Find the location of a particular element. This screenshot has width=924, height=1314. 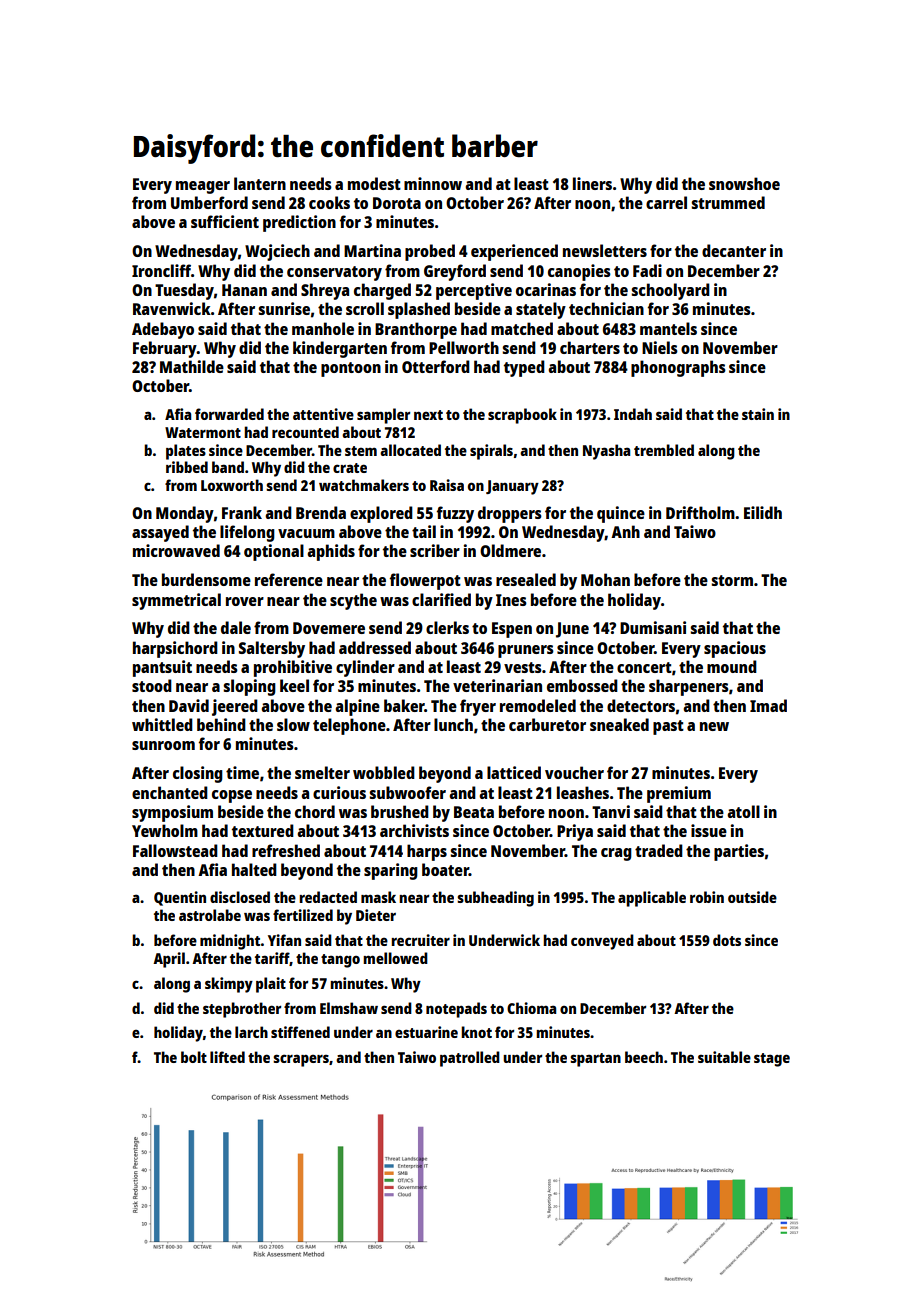

newsletters is located at coordinates (605, 250).
